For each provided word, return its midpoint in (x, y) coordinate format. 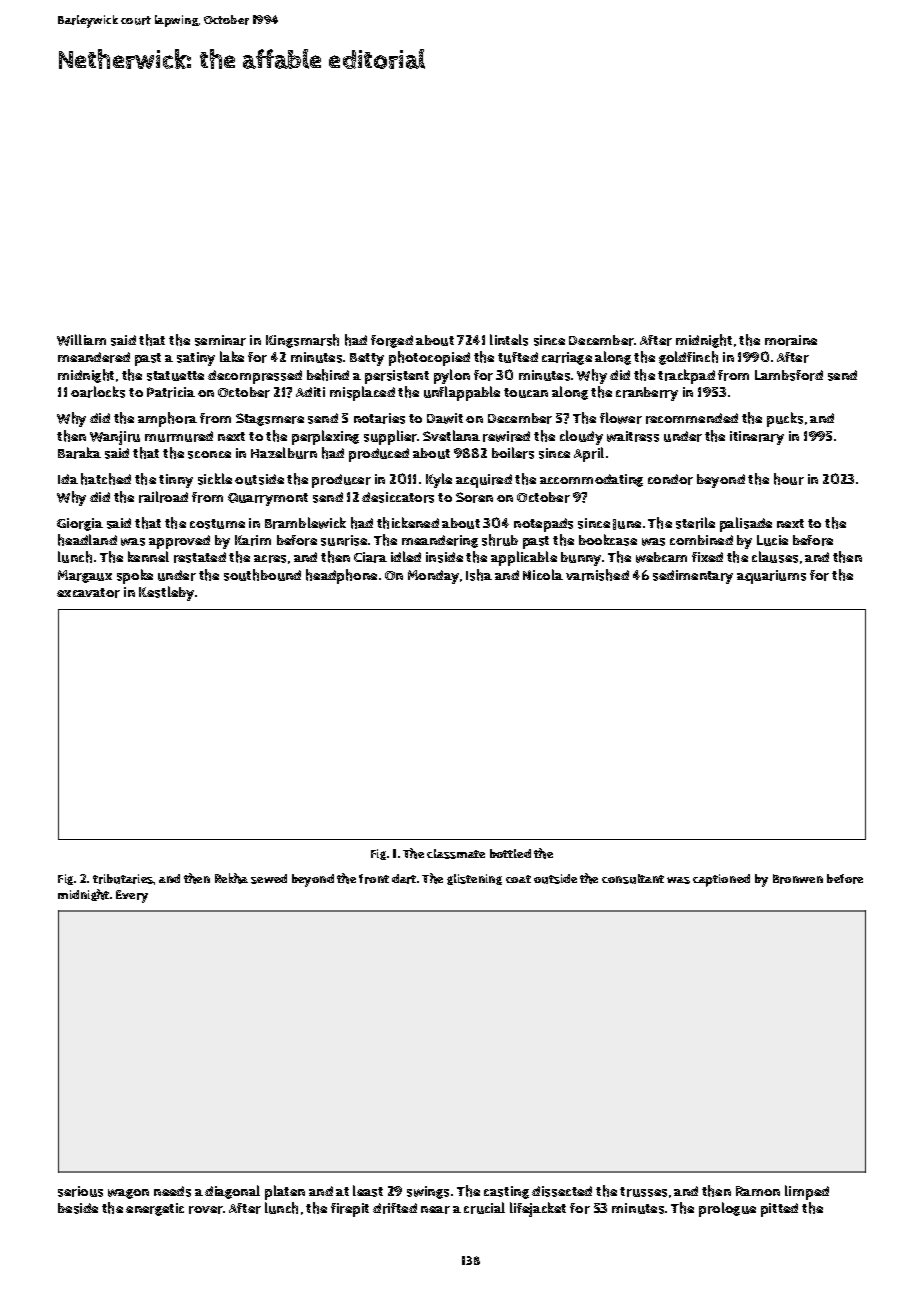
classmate (456, 854)
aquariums (771, 577)
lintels (509, 340)
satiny (196, 359)
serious (80, 1191)
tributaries (123, 879)
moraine (791, 340)
